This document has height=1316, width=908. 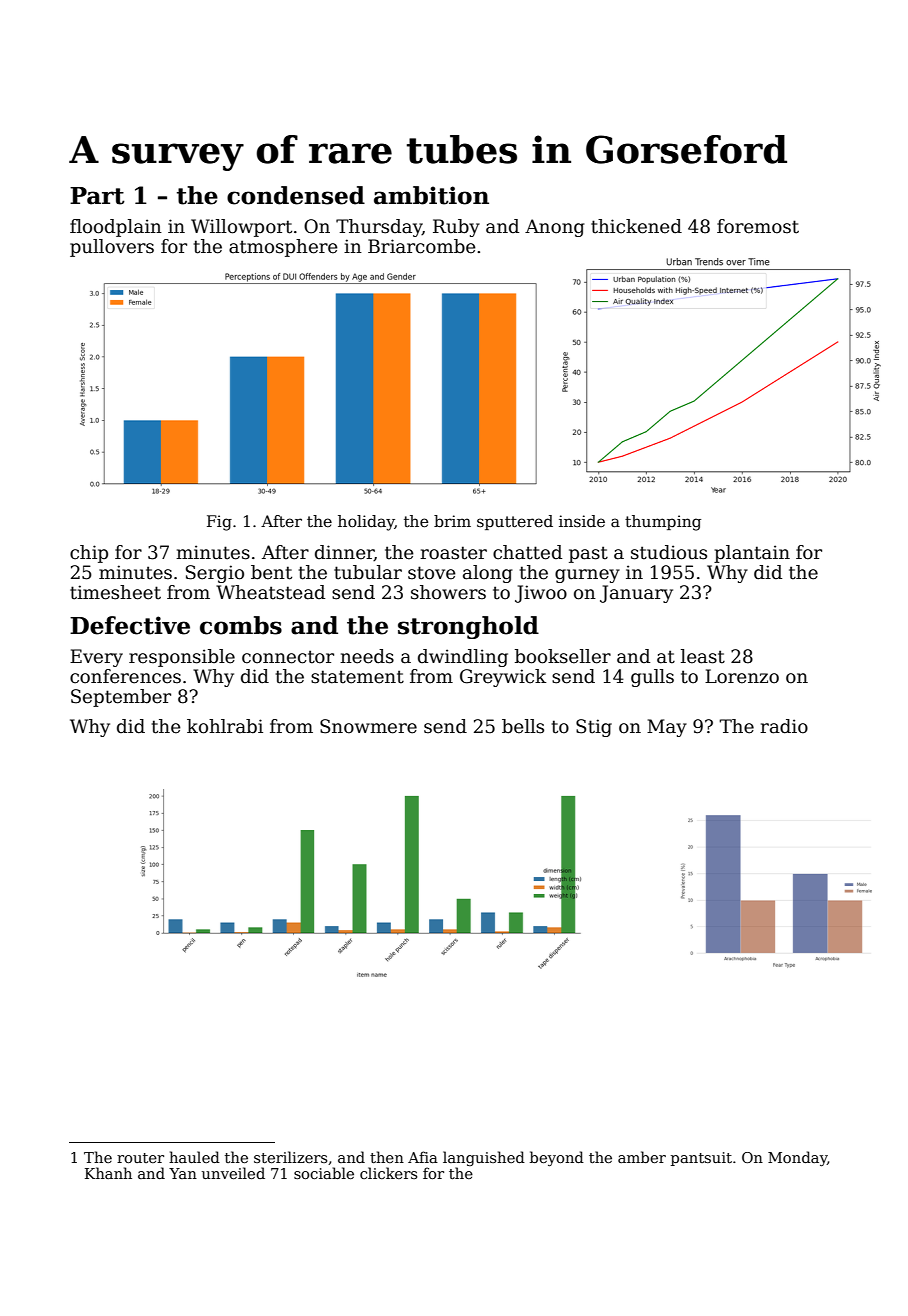 I want to click on ambition, so click(x=431, y=195).
